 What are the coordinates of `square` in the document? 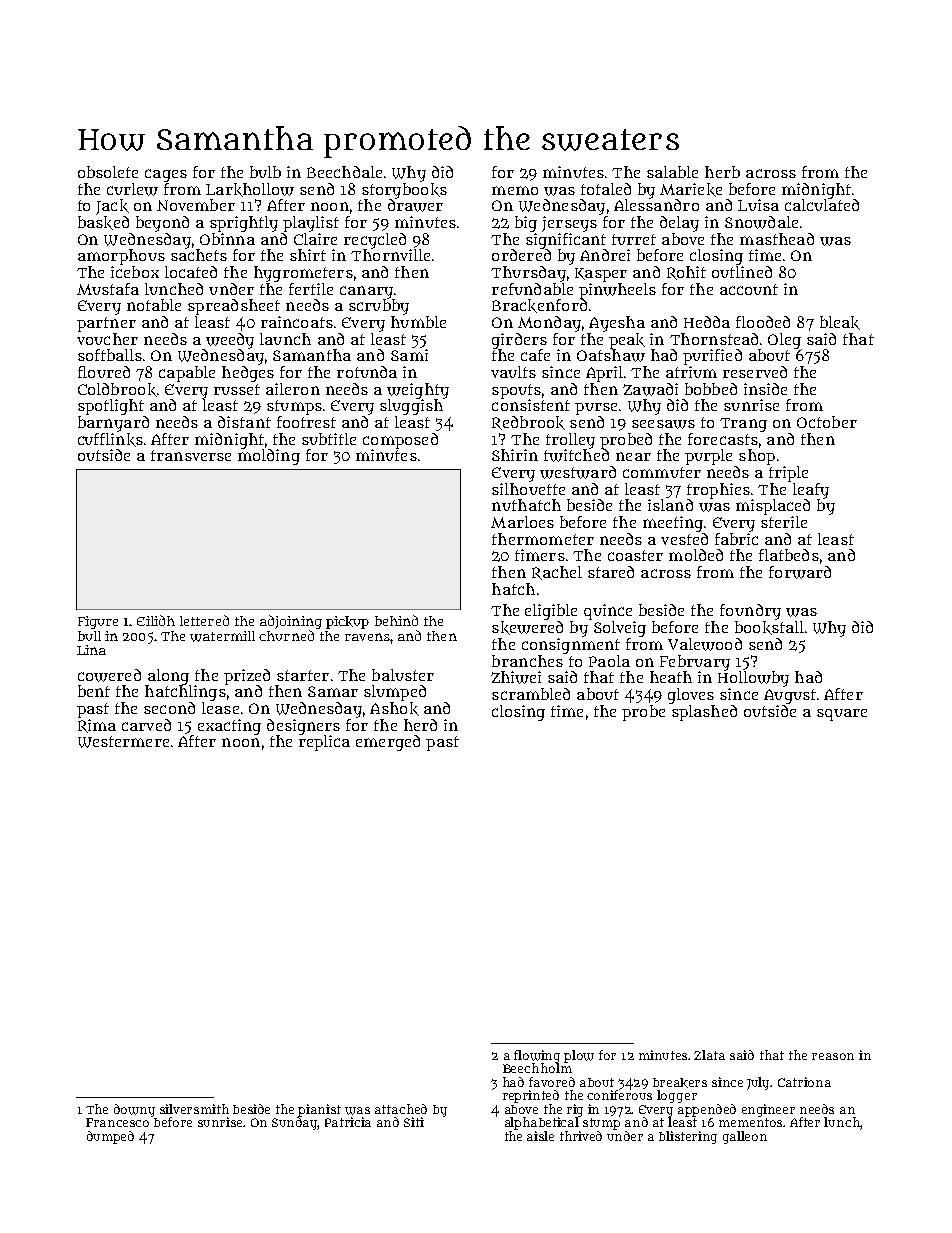 It's located at (842, 715).
